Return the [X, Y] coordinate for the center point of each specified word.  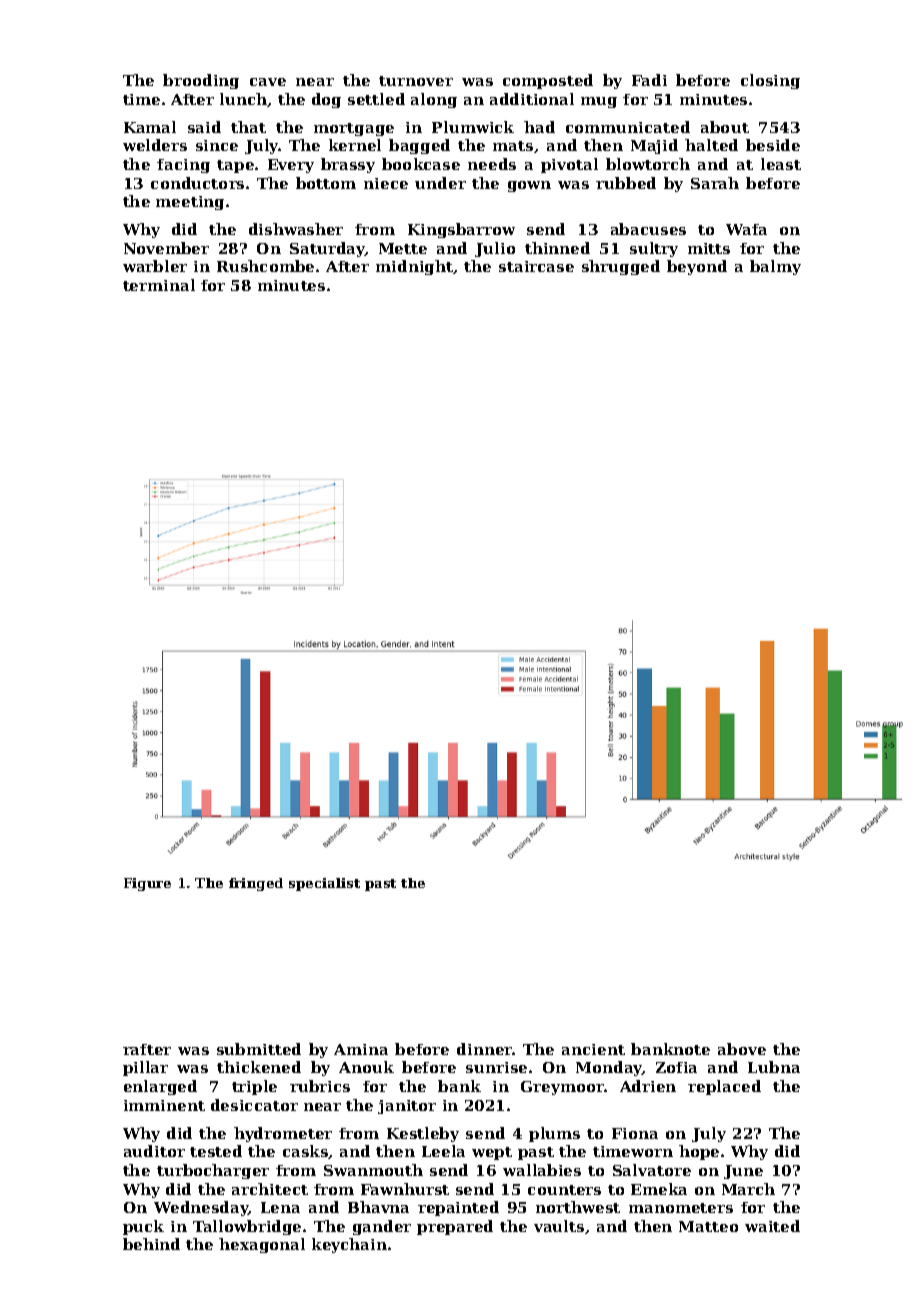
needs [492, 164]
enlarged [160, 1087]
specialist [324, 884]
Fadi [649, 80]
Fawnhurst [405, 1189]
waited [772, 1226]
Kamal [150, 127]
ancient [593, 1049]
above [742, 1049]
